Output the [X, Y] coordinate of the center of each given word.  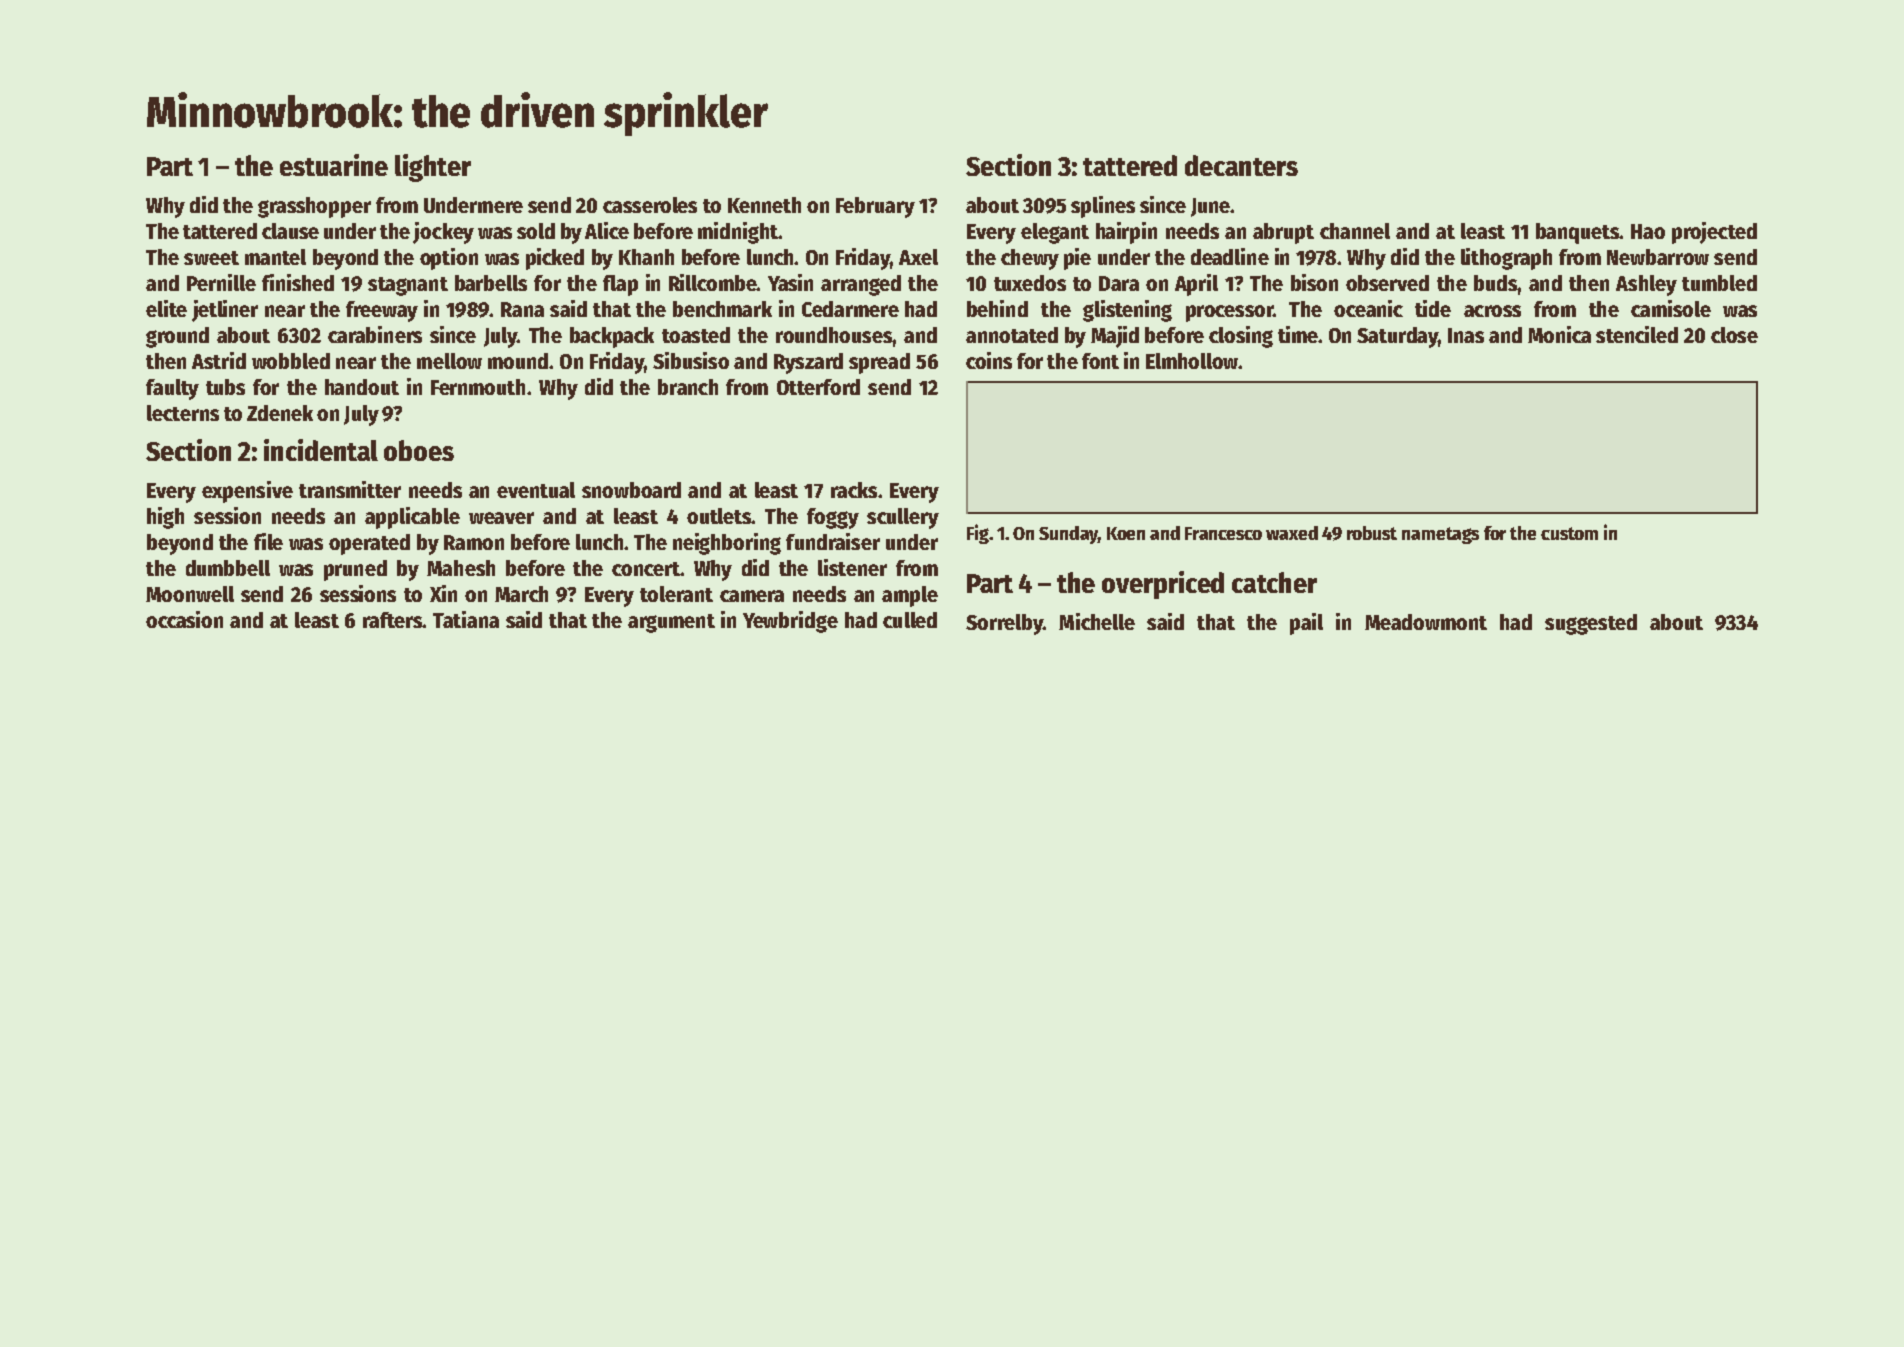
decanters [1241, 165]
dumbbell [228, 568]
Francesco [1223, 533]
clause [290, 231]
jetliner [225, 311]
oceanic [1368, 308]
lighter [433, 168]
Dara [1119, 283]
